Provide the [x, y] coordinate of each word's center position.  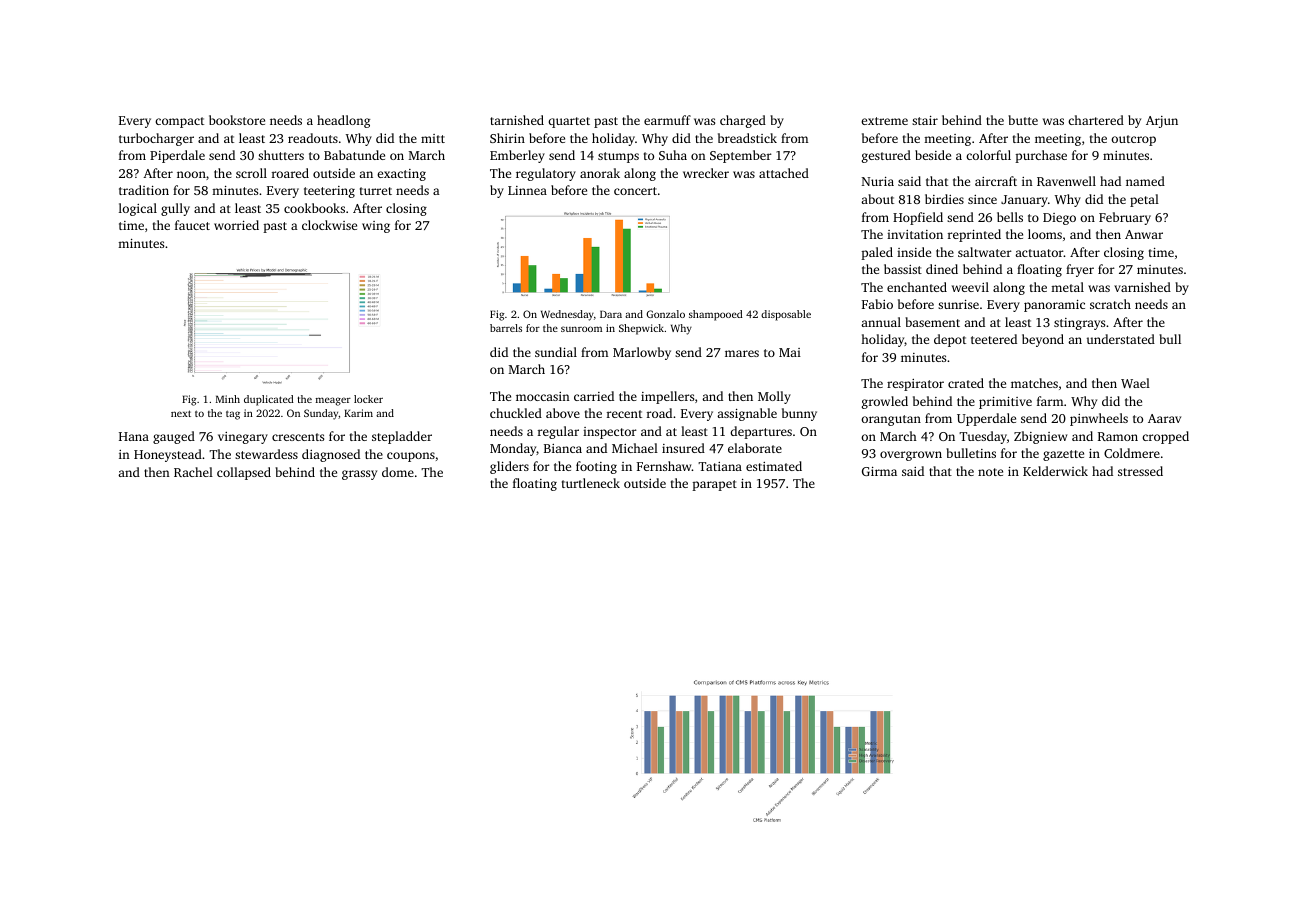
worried [236, 225]
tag [233, 415]
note [990, 472]
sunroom [581, 329]
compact [179, 122]
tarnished [517, 120]
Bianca [563, 448]
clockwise [329, 225]
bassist [903, 269]
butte [1023, 120]
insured [683, 448]
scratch [1110, 304]
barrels [506, 328]
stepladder [402, 437]
